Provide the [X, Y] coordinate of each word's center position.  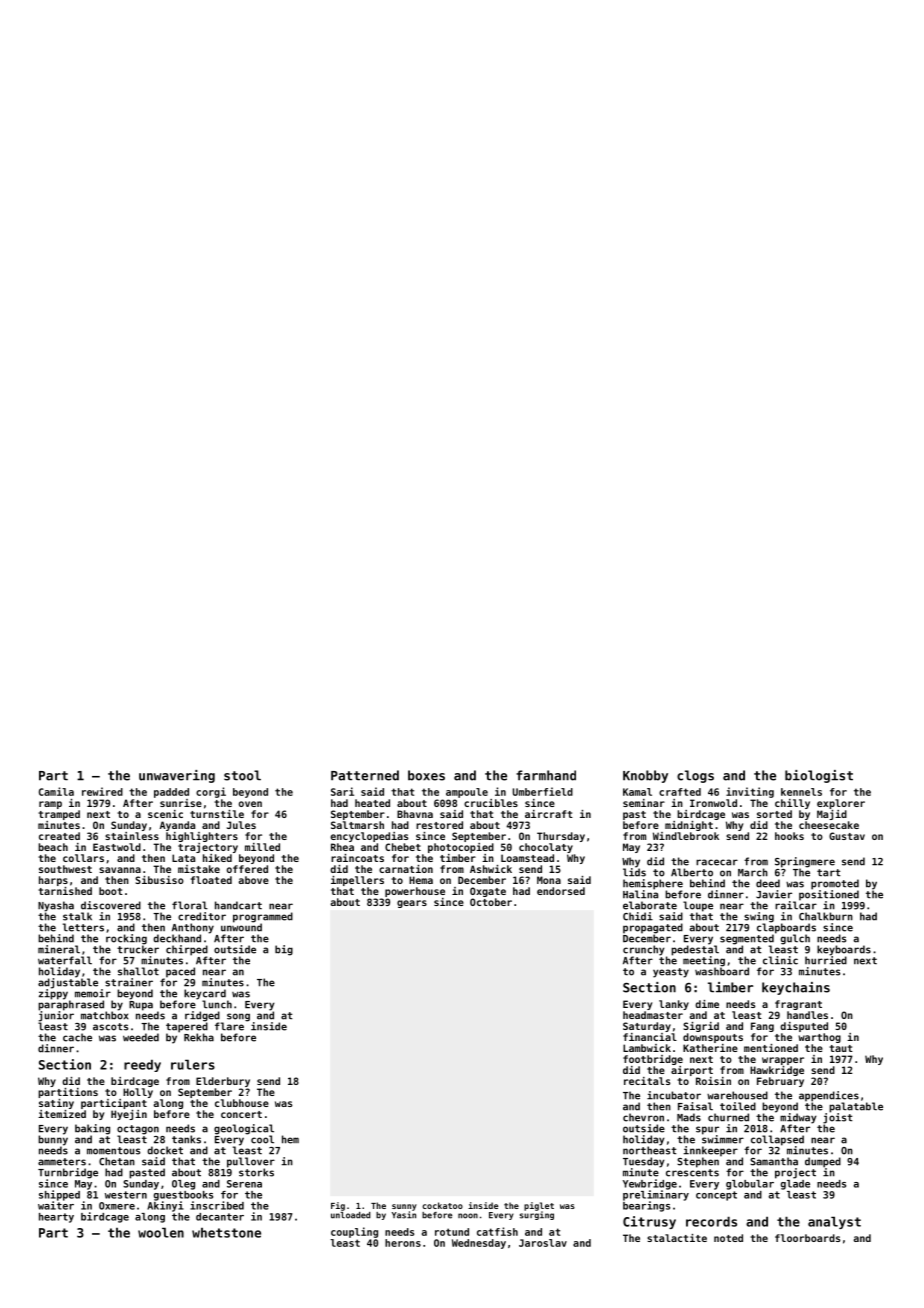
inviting [750, 792]
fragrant [798, 1005]
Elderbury [223, 1082]
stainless [132, 836]
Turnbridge [68, 1173]
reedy [142, 1065]
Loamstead [527, 858]
